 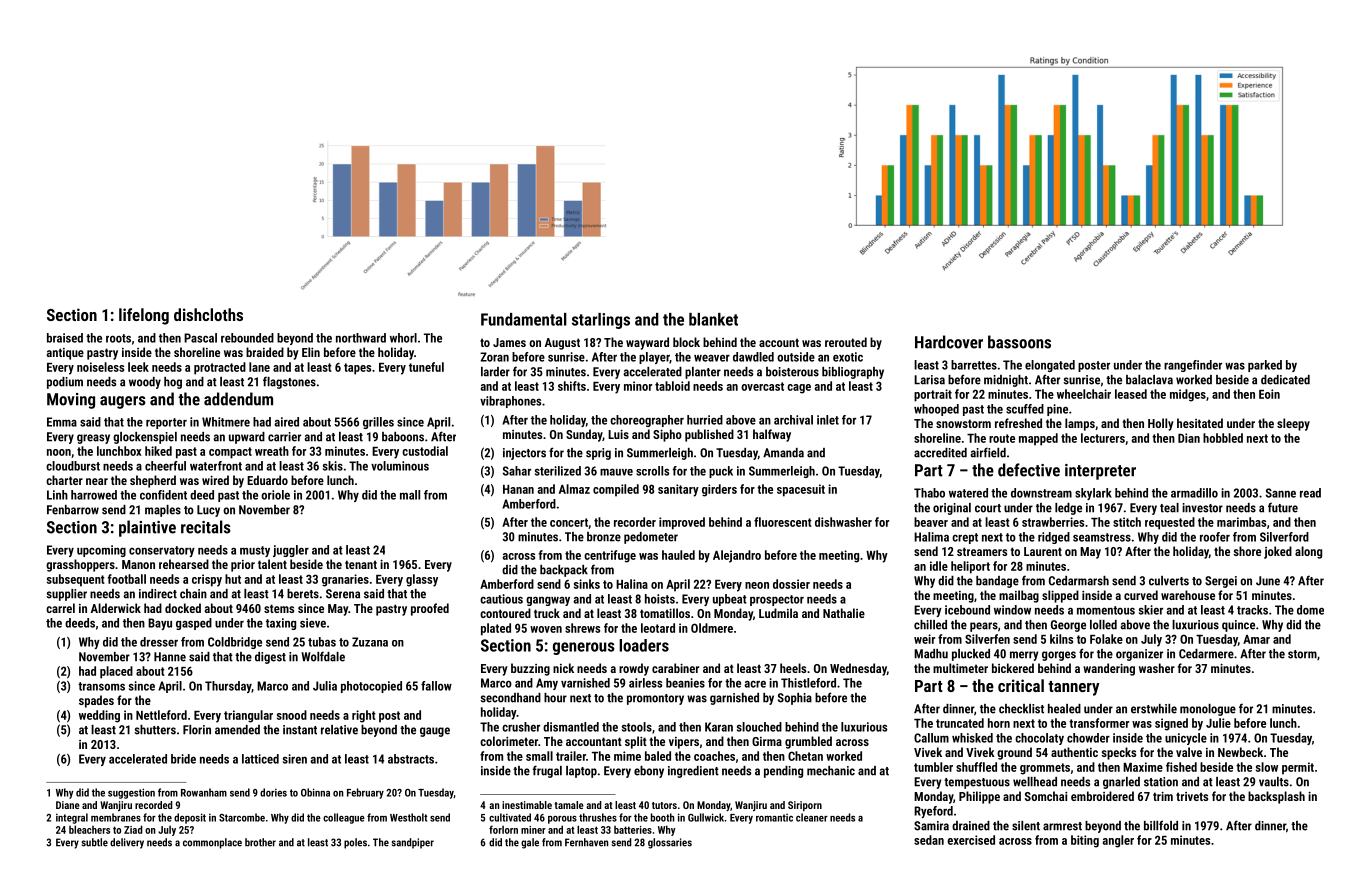 I want to click on Coldbridge, so click(x=235, y=643).
